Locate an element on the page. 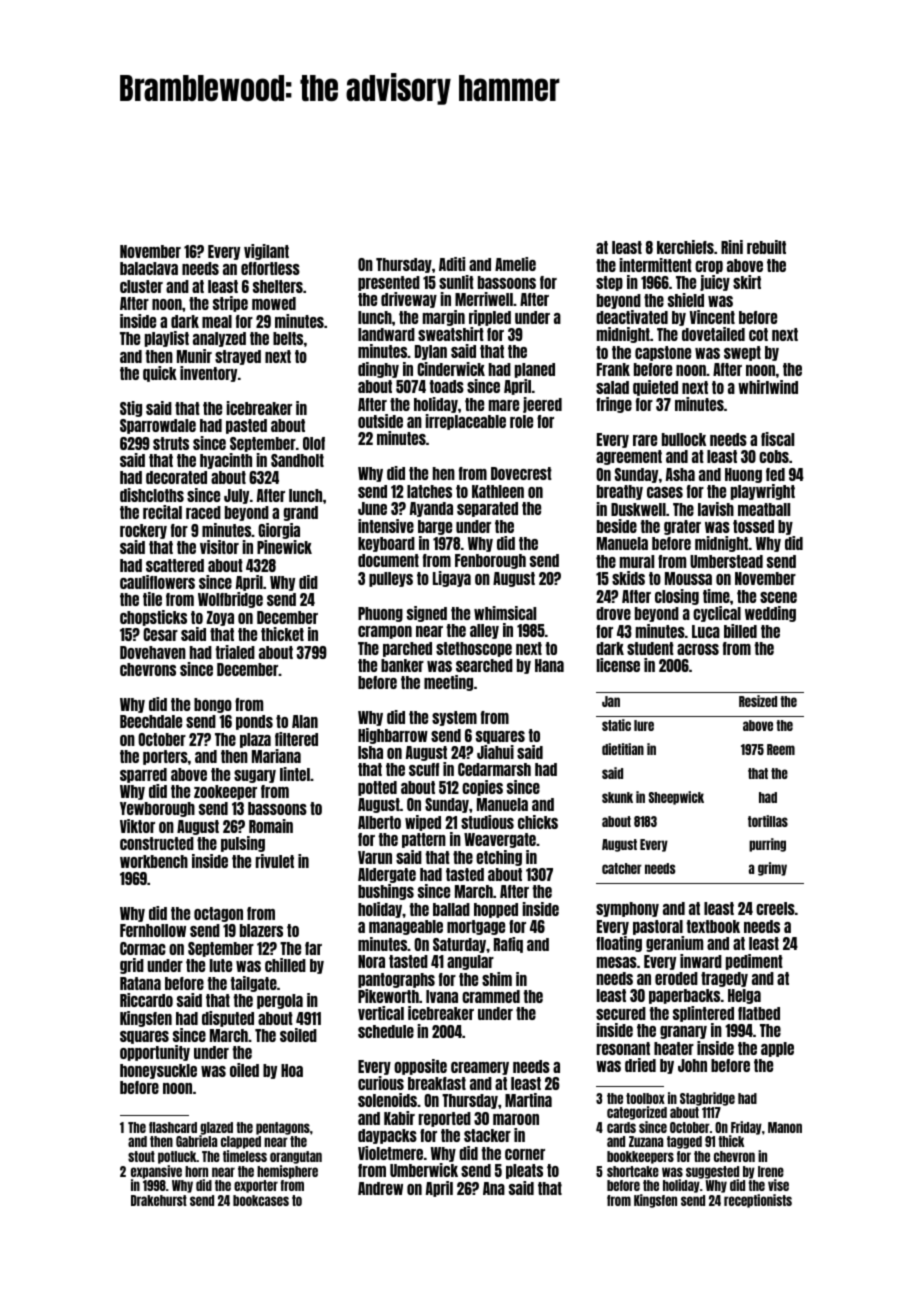 The height and width of the document is (1308, 924). purring is located at coordinates (767, 845).
